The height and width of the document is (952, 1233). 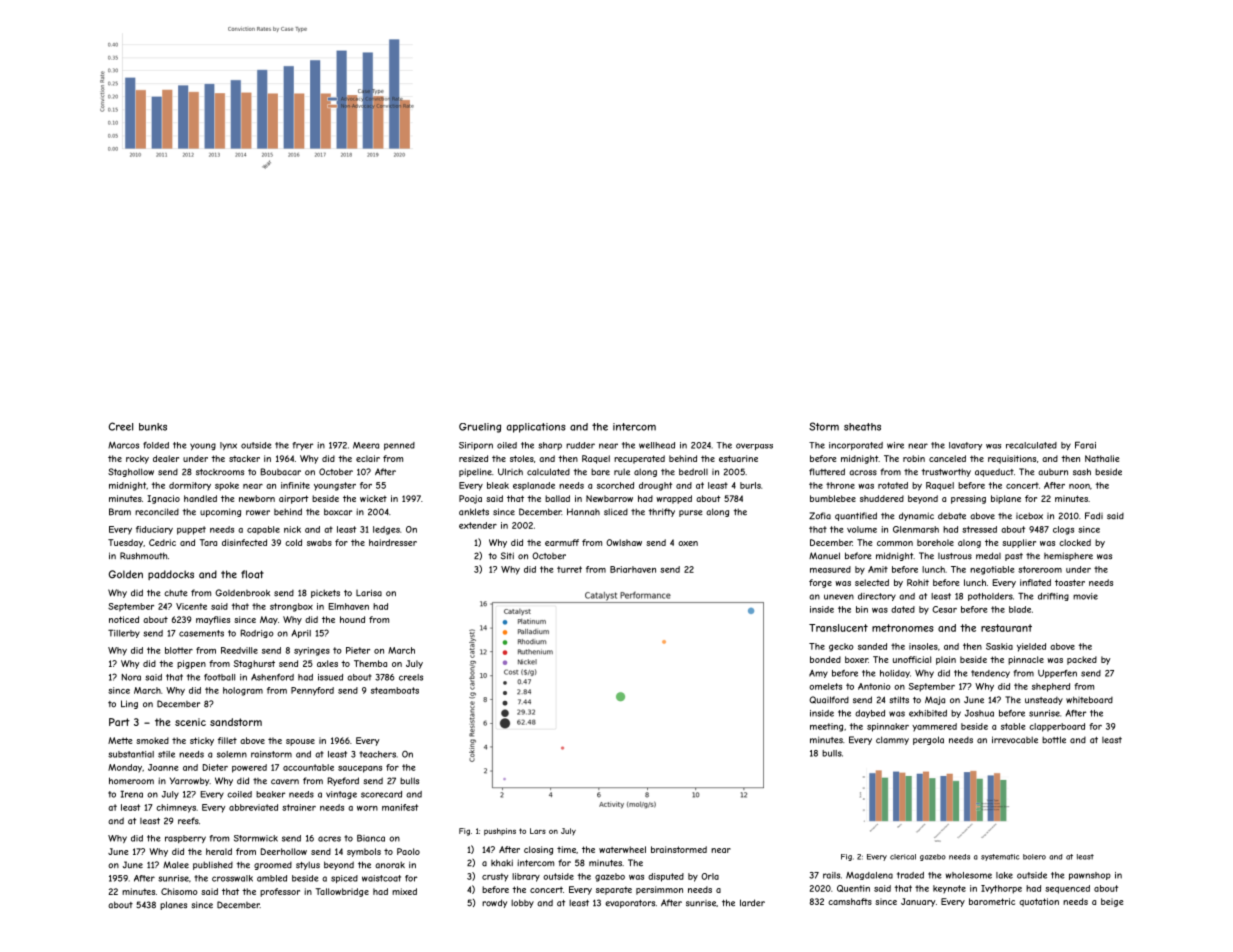 I want to click on Farai, so click(x=1085, y=445).
